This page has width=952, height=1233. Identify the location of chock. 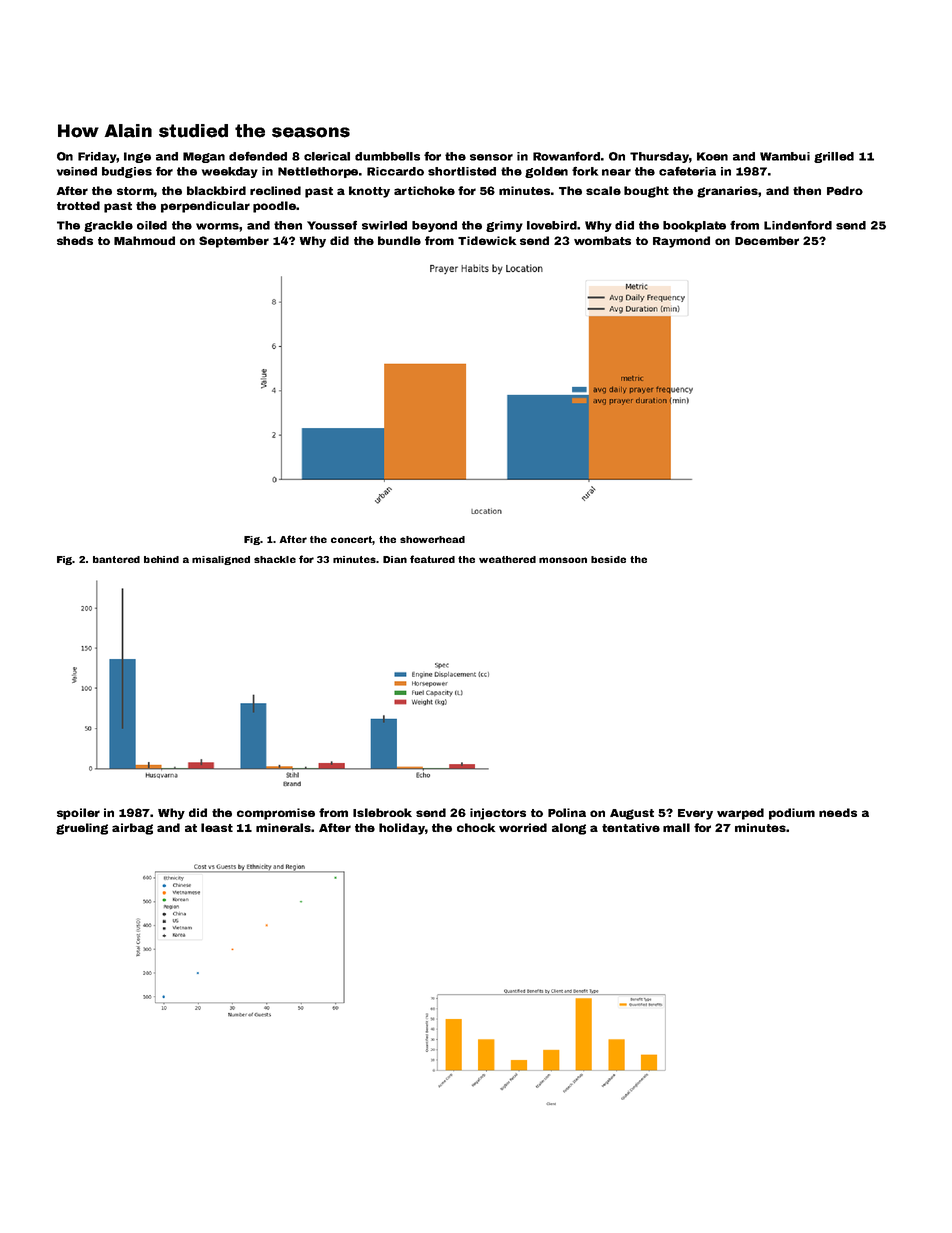
(476, 827).
